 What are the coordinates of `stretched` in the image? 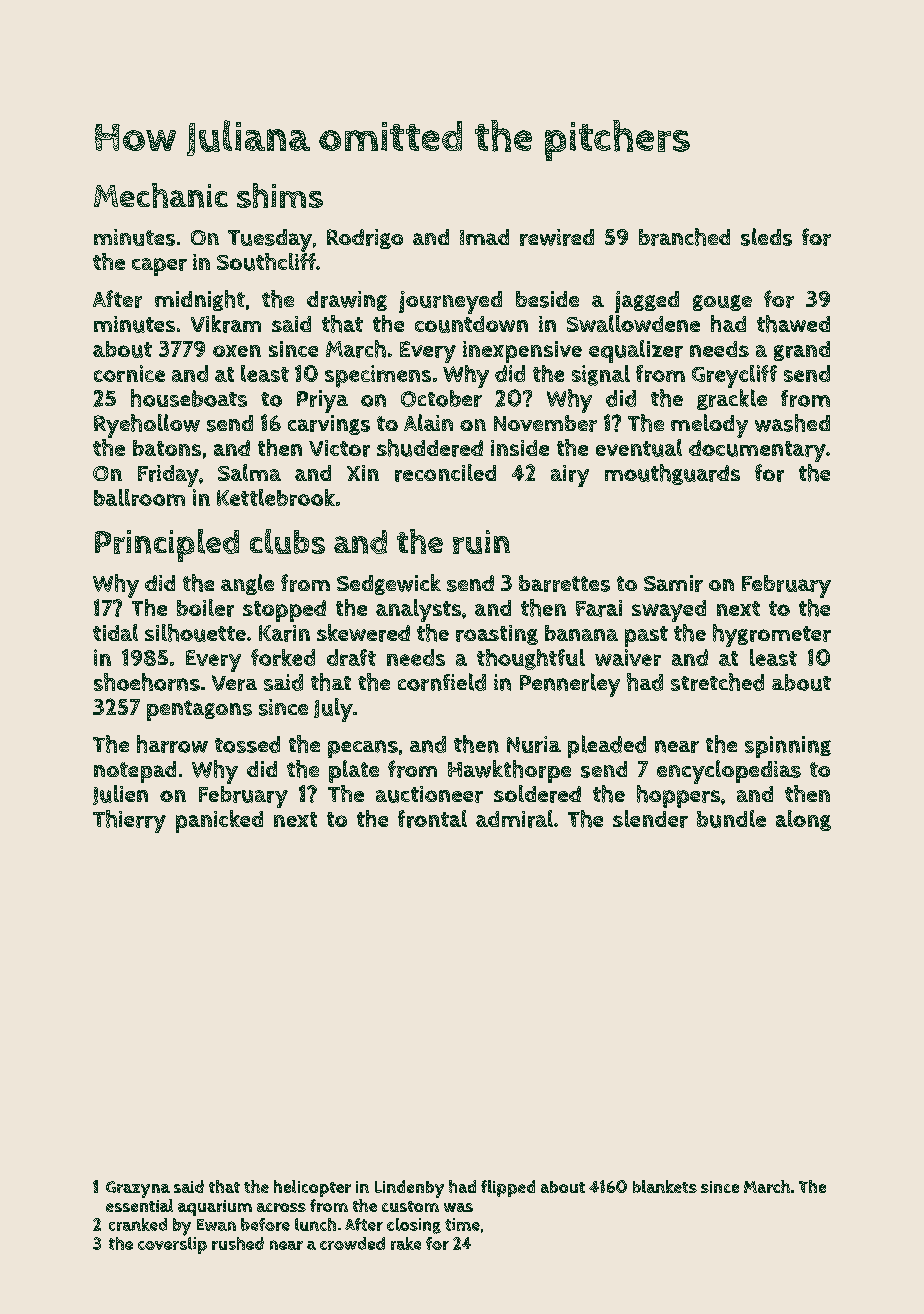 It's located at (717, 682).
